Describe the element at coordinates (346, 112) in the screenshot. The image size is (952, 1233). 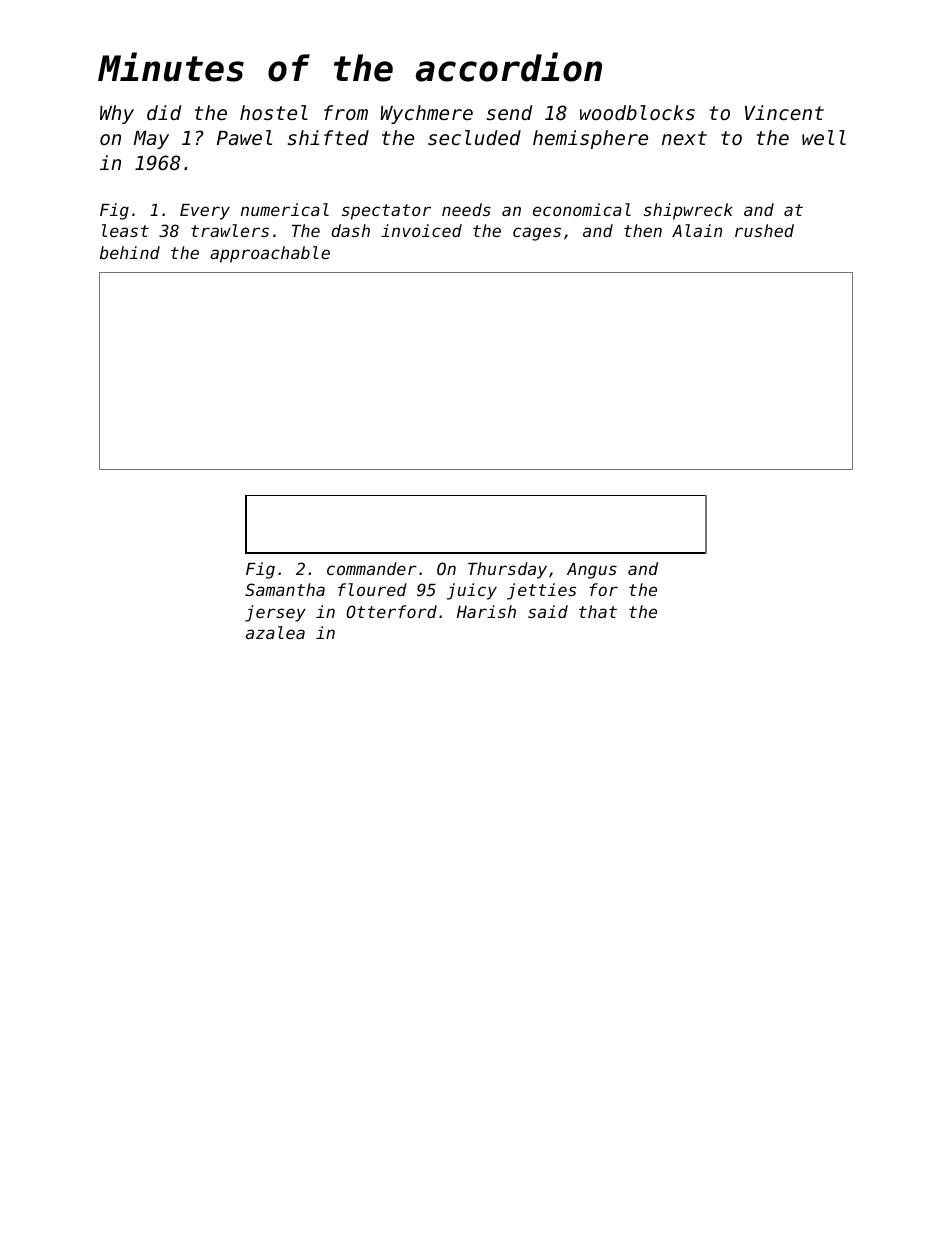
I see `from` at that location.
